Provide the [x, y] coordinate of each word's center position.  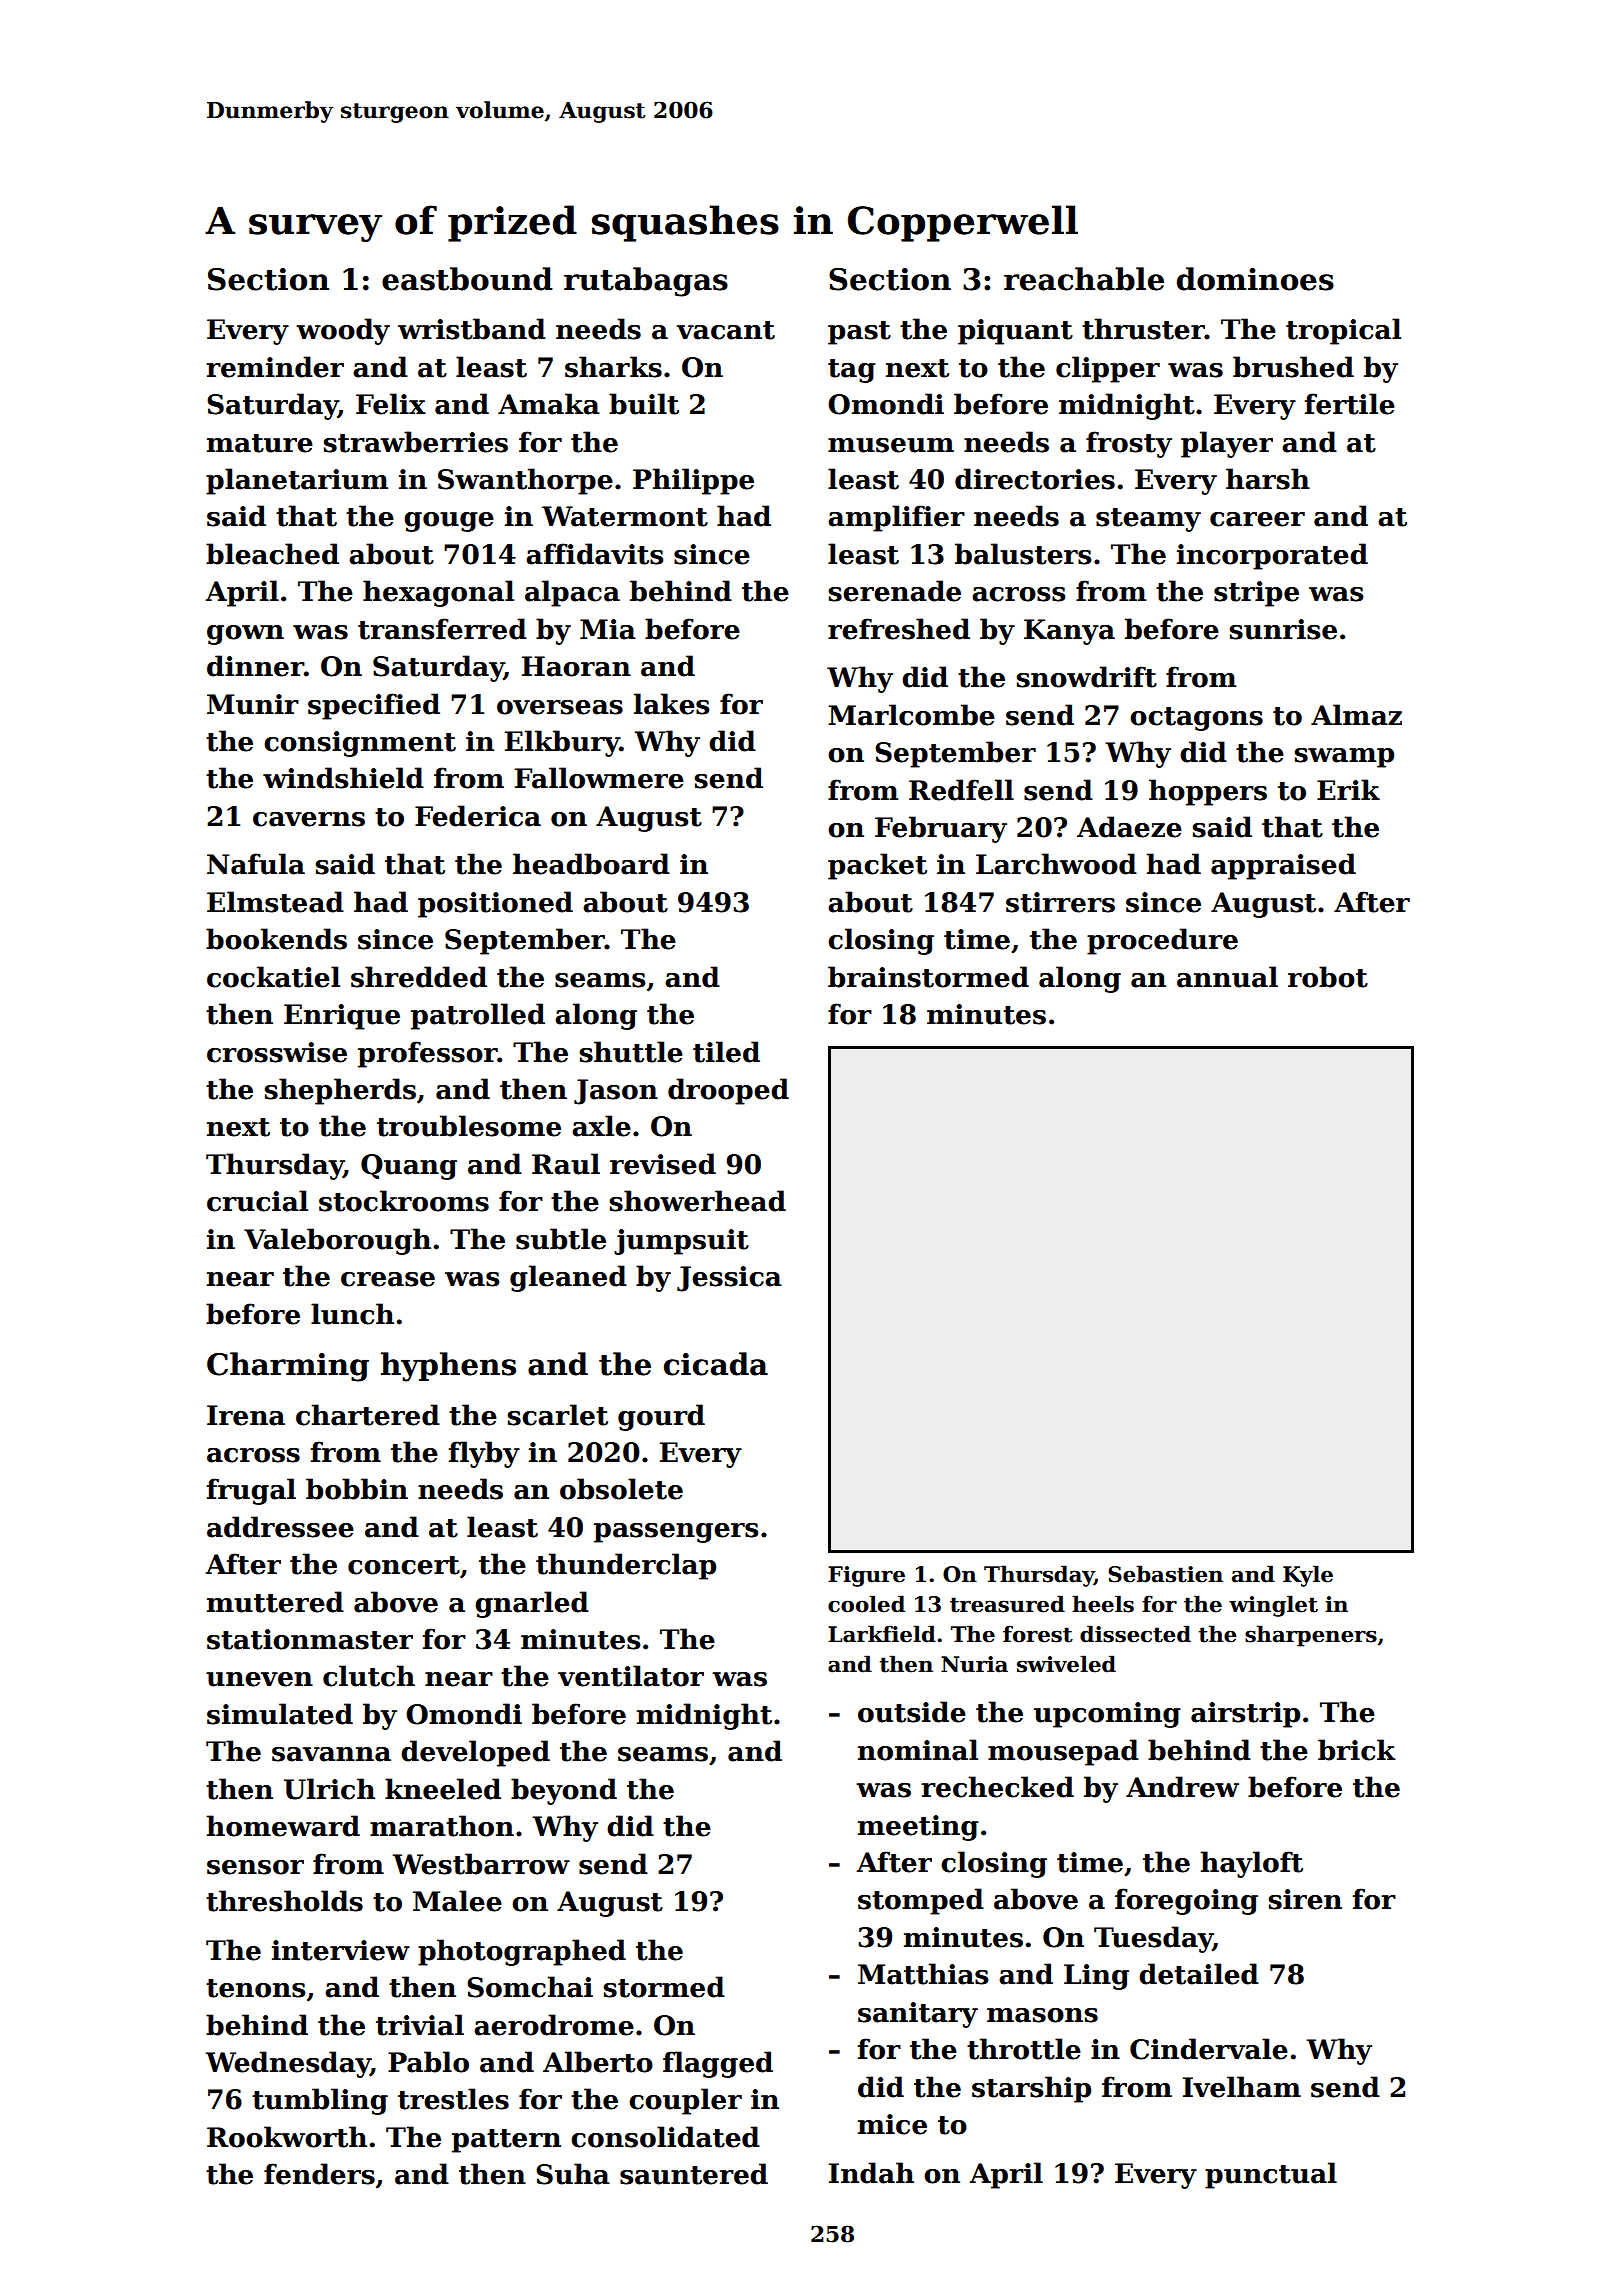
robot [1328, 977]
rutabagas [646, 282]
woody [343, 331]
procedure [1162, 941]
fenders [319, 2174]
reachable [1084, 279]
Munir [253, 704]
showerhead [697, 1201]
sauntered [694, 2174]
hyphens [448, 1367]
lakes [671, 704]
